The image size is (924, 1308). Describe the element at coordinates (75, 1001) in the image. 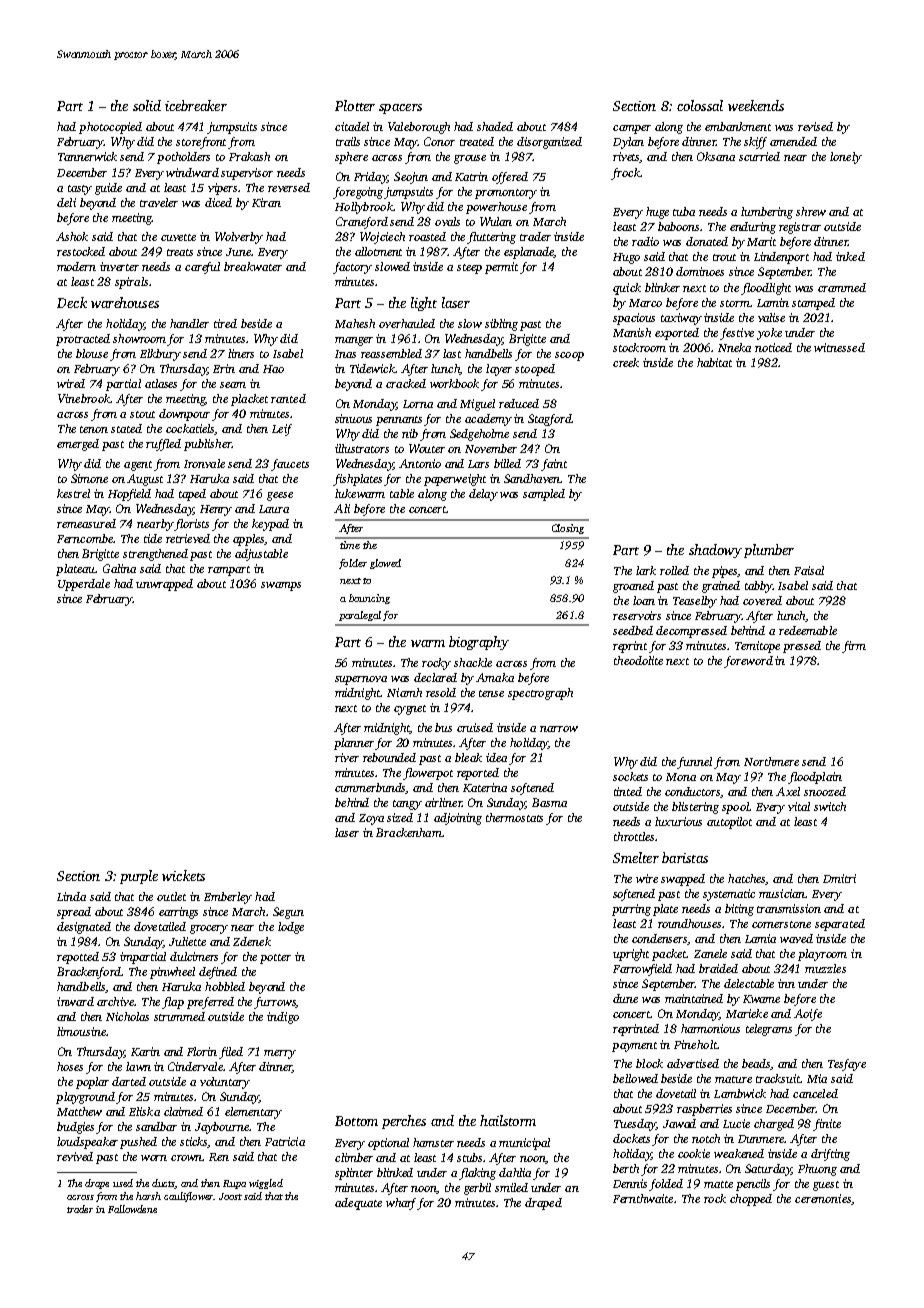

I see `inward` at that location.
